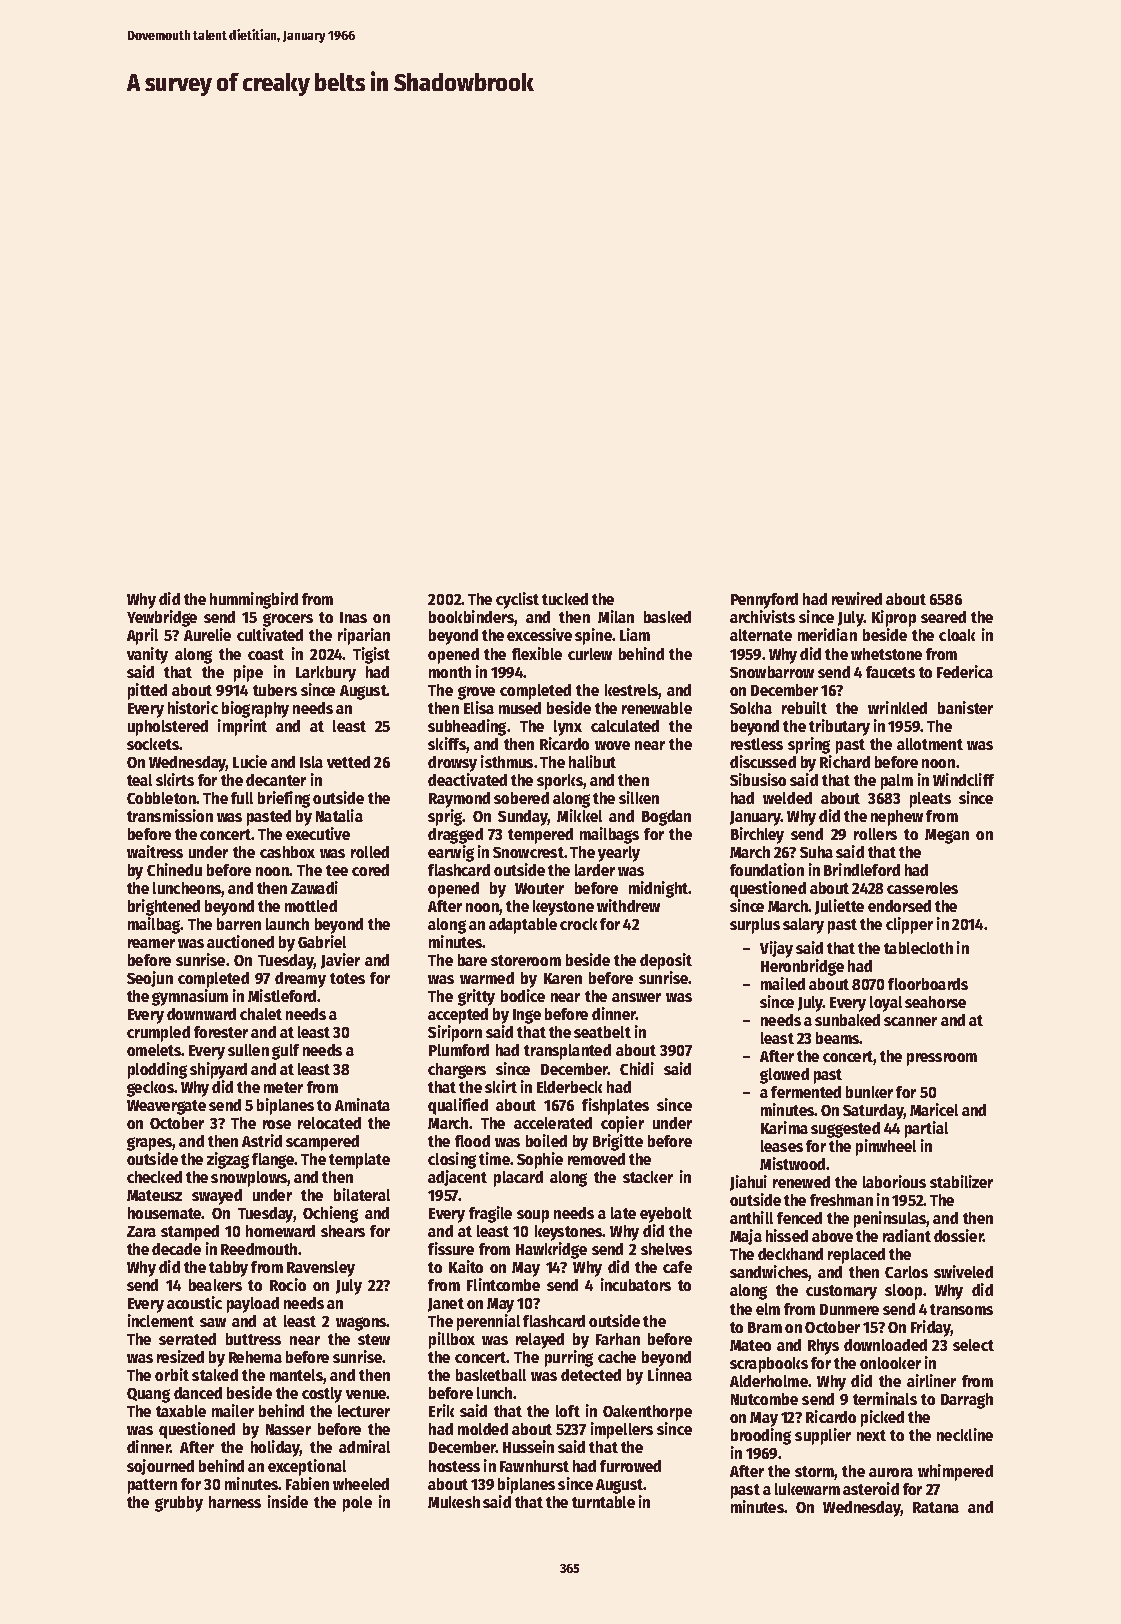 The height and width of the screenshot is (1624, 1121). Describe the element at coordinates (965, 707) in the screenshot. I see `banister` at that location.
